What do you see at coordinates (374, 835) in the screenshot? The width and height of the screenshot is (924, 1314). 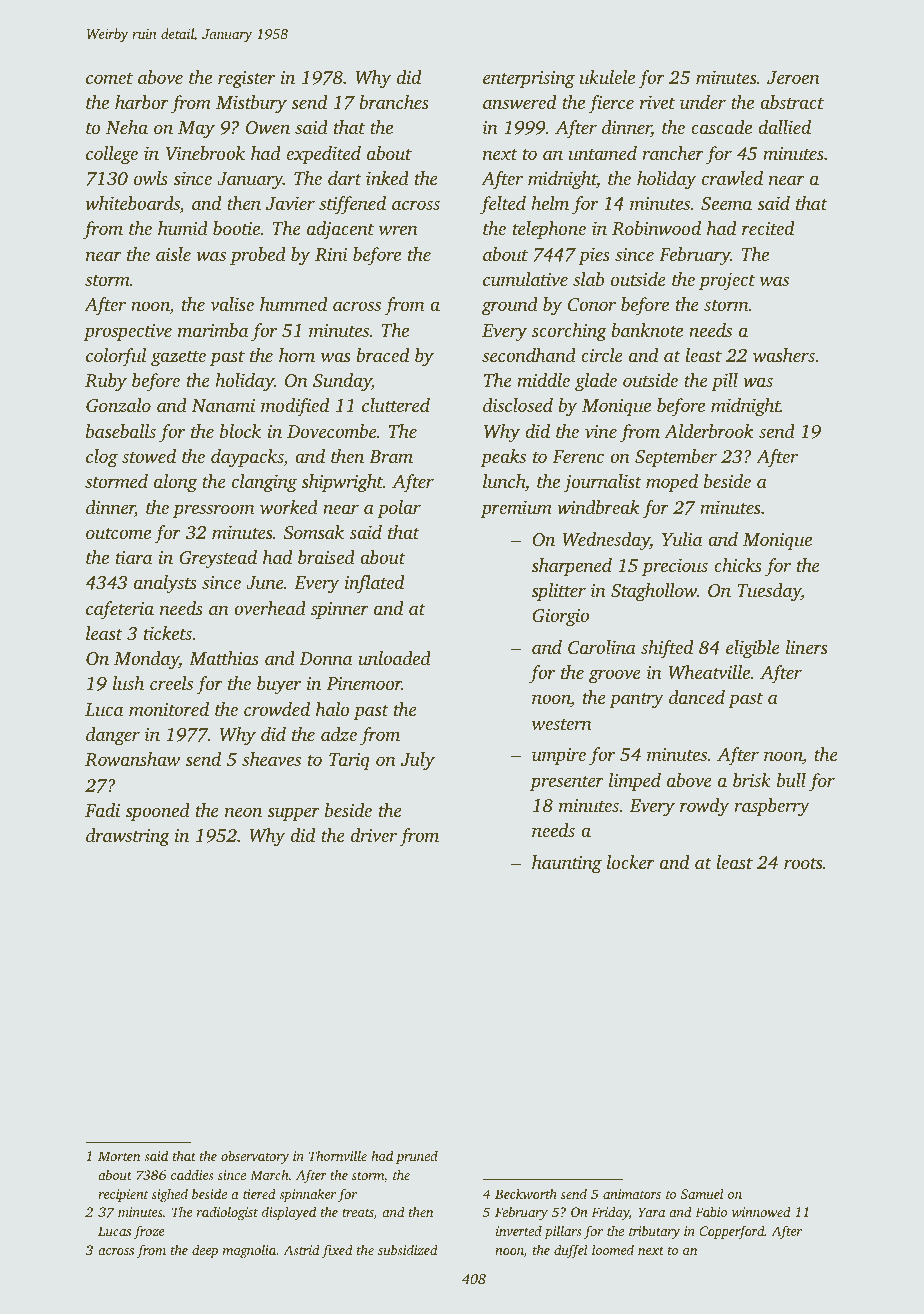 I see `driver` at bounding box center [374, 835].
